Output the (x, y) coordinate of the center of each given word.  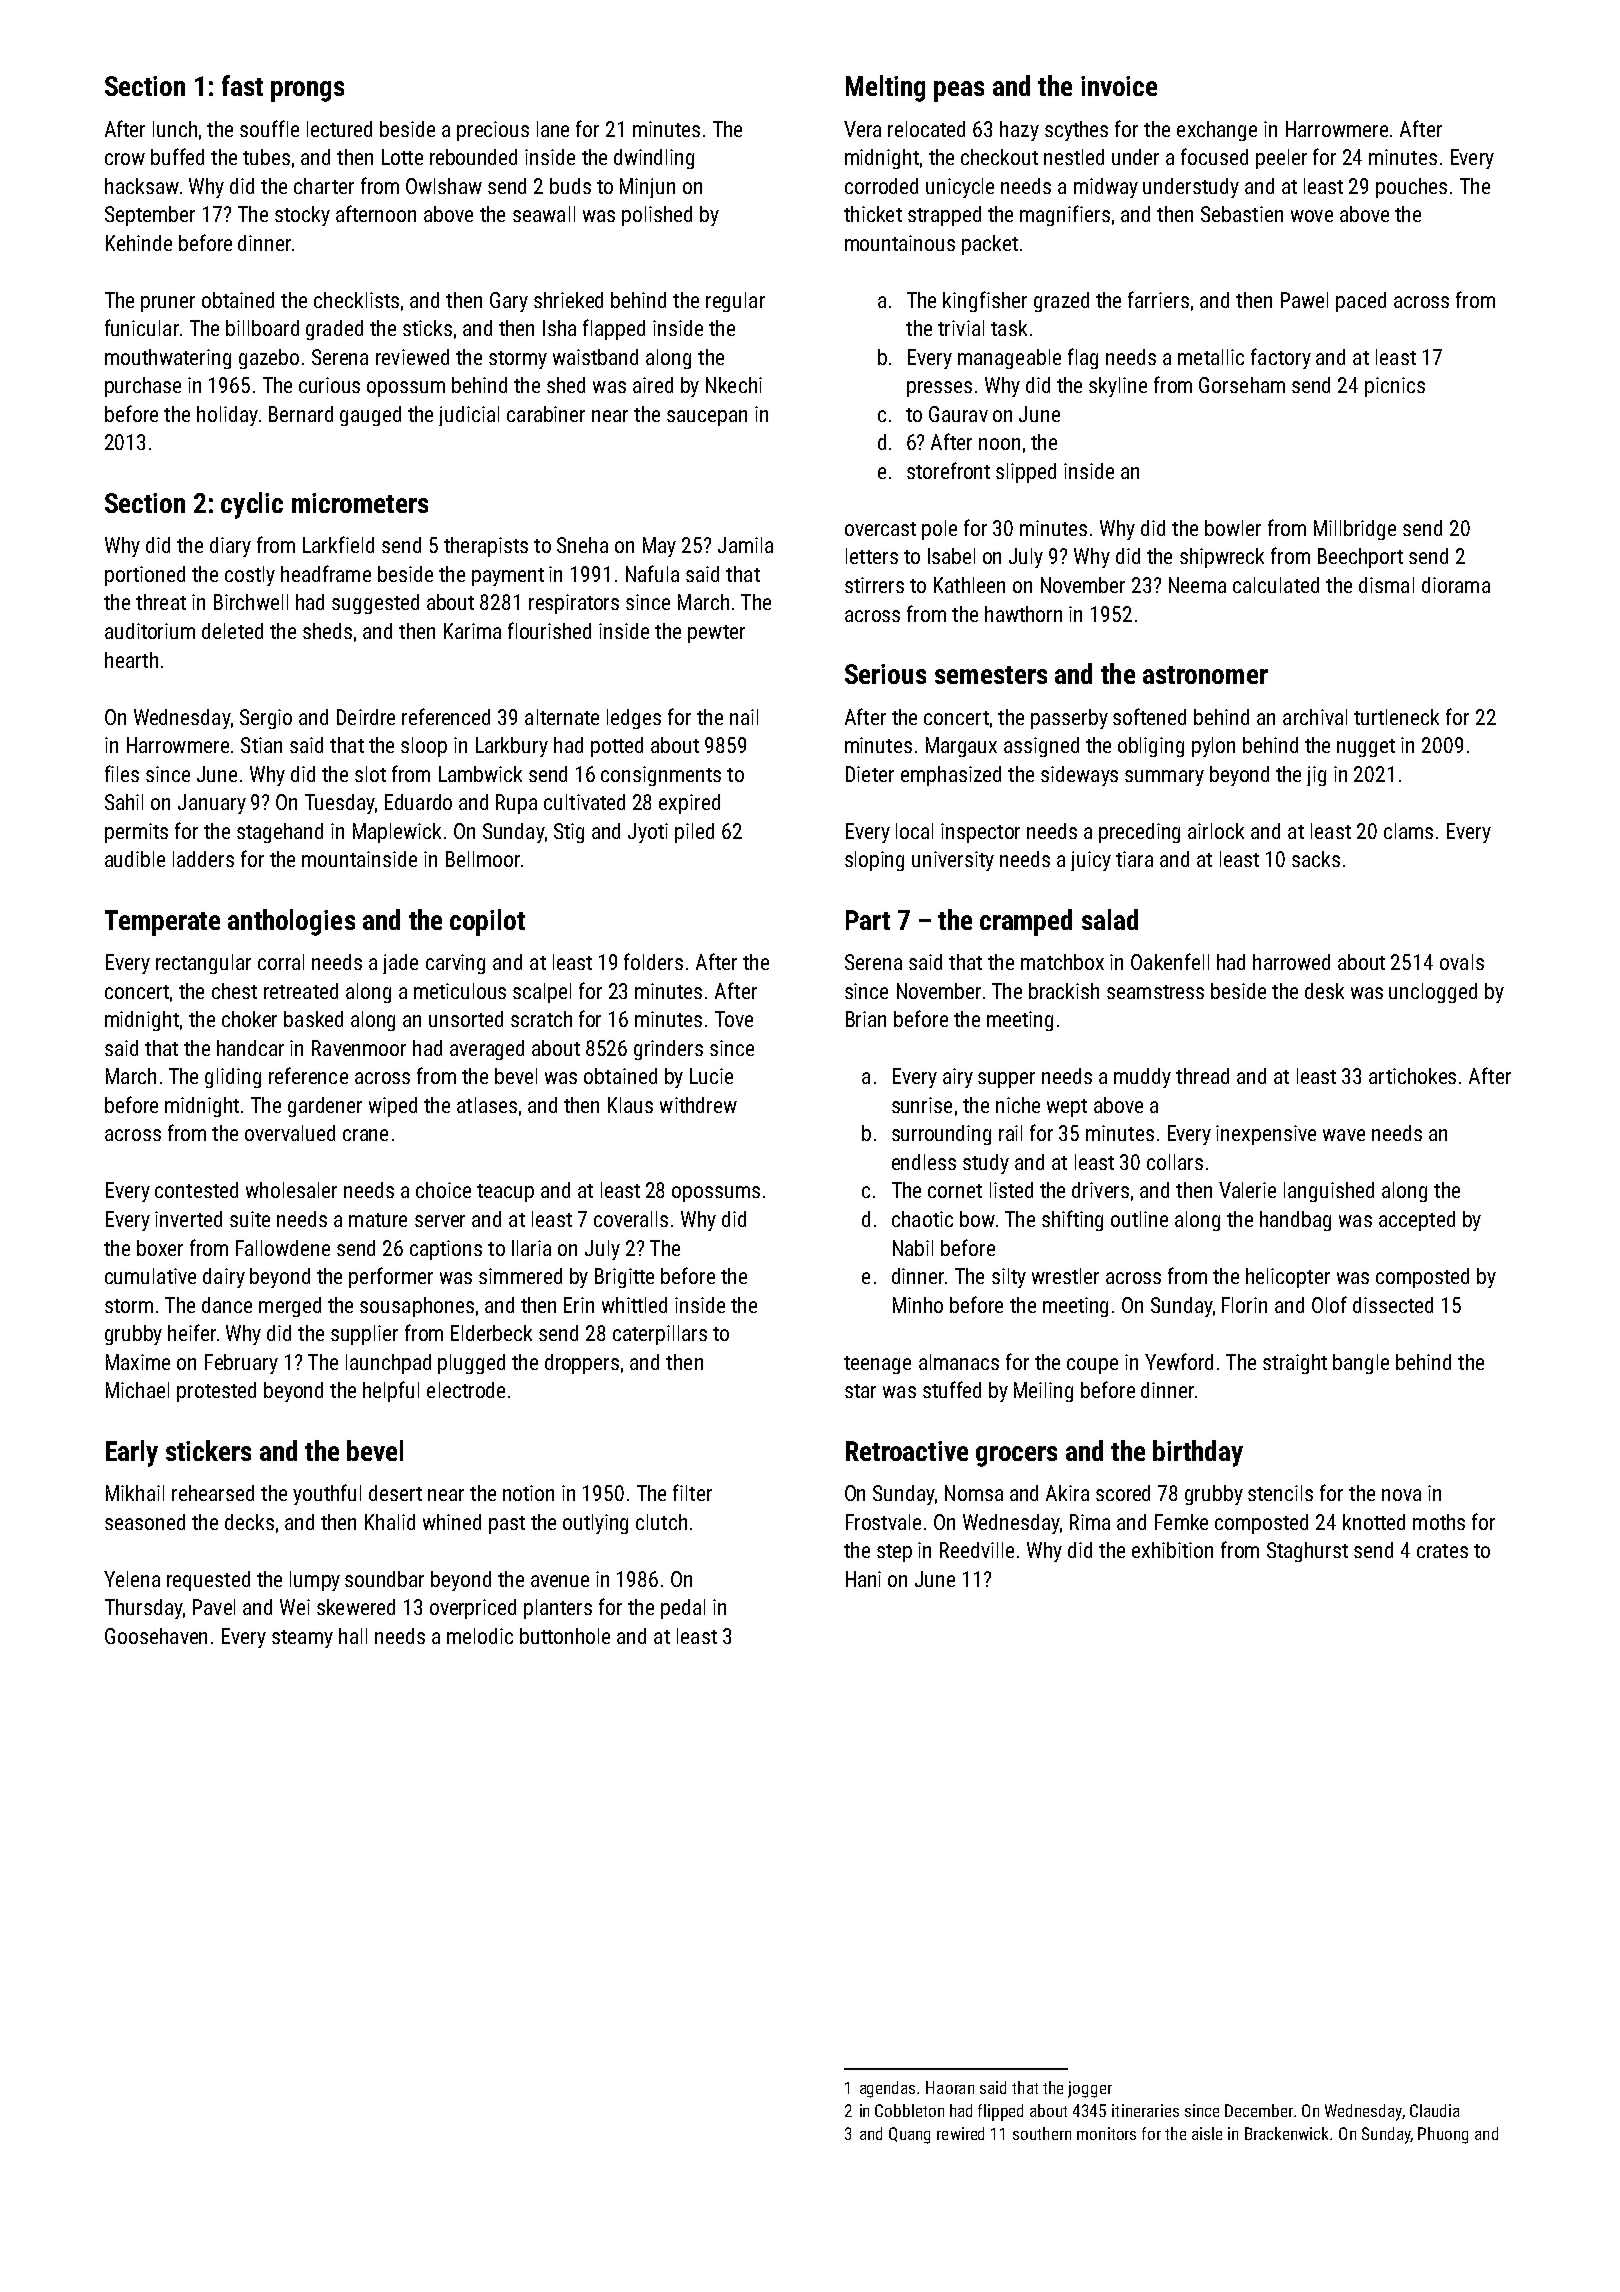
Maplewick (397, 833)
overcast (880, 529)
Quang (909, 2135)
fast (242, 85)
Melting (885, 88)
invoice (1119, 86)
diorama (1456, 585)
